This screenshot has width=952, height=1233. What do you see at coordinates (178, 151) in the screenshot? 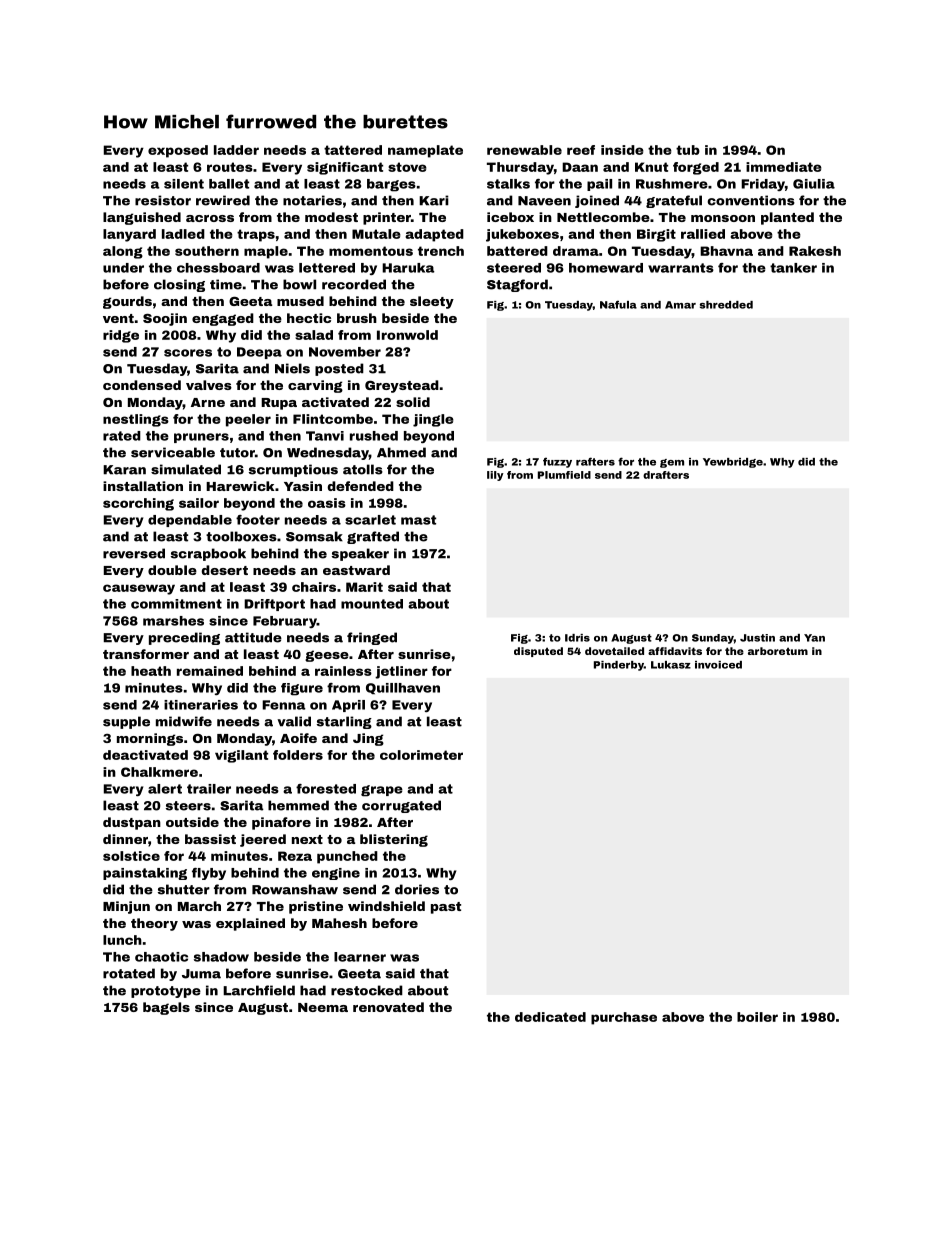
I see `exposed` at bounding box center [178, 151].
